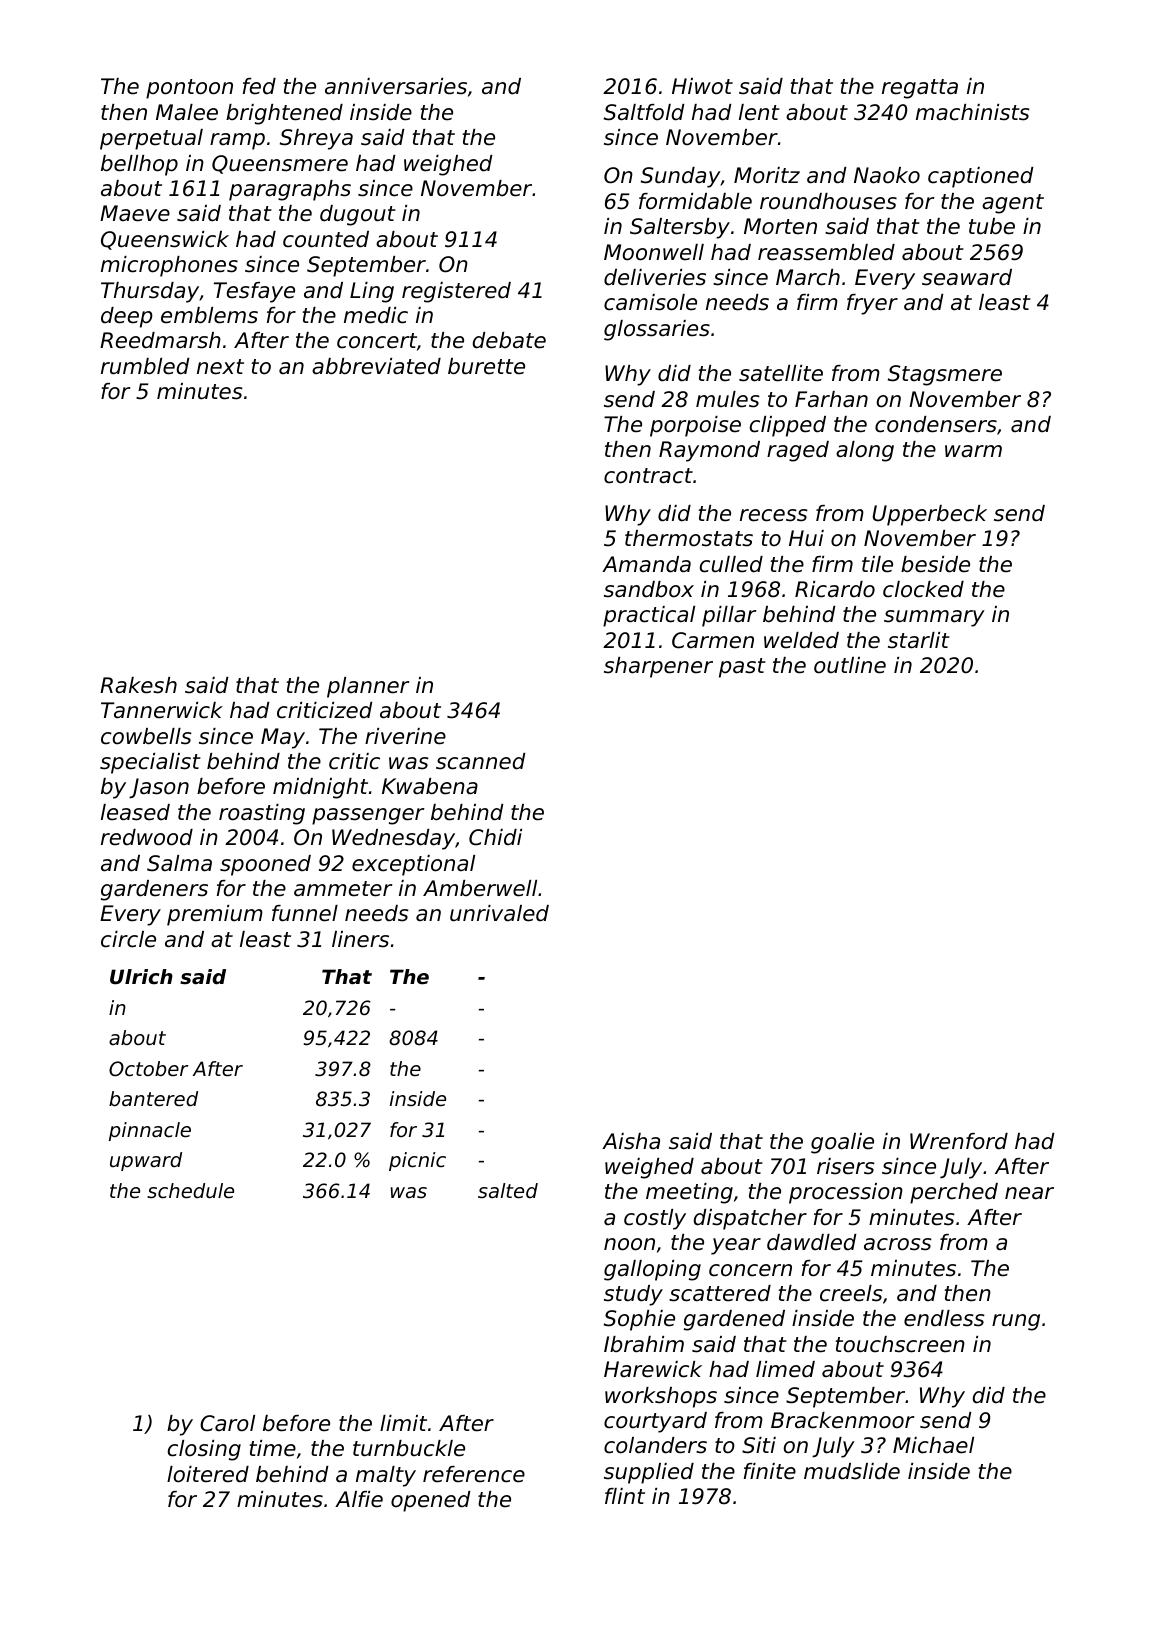 The width and height of the document is (1155, 1633). I want to click on flint, so click(625, 1496).
